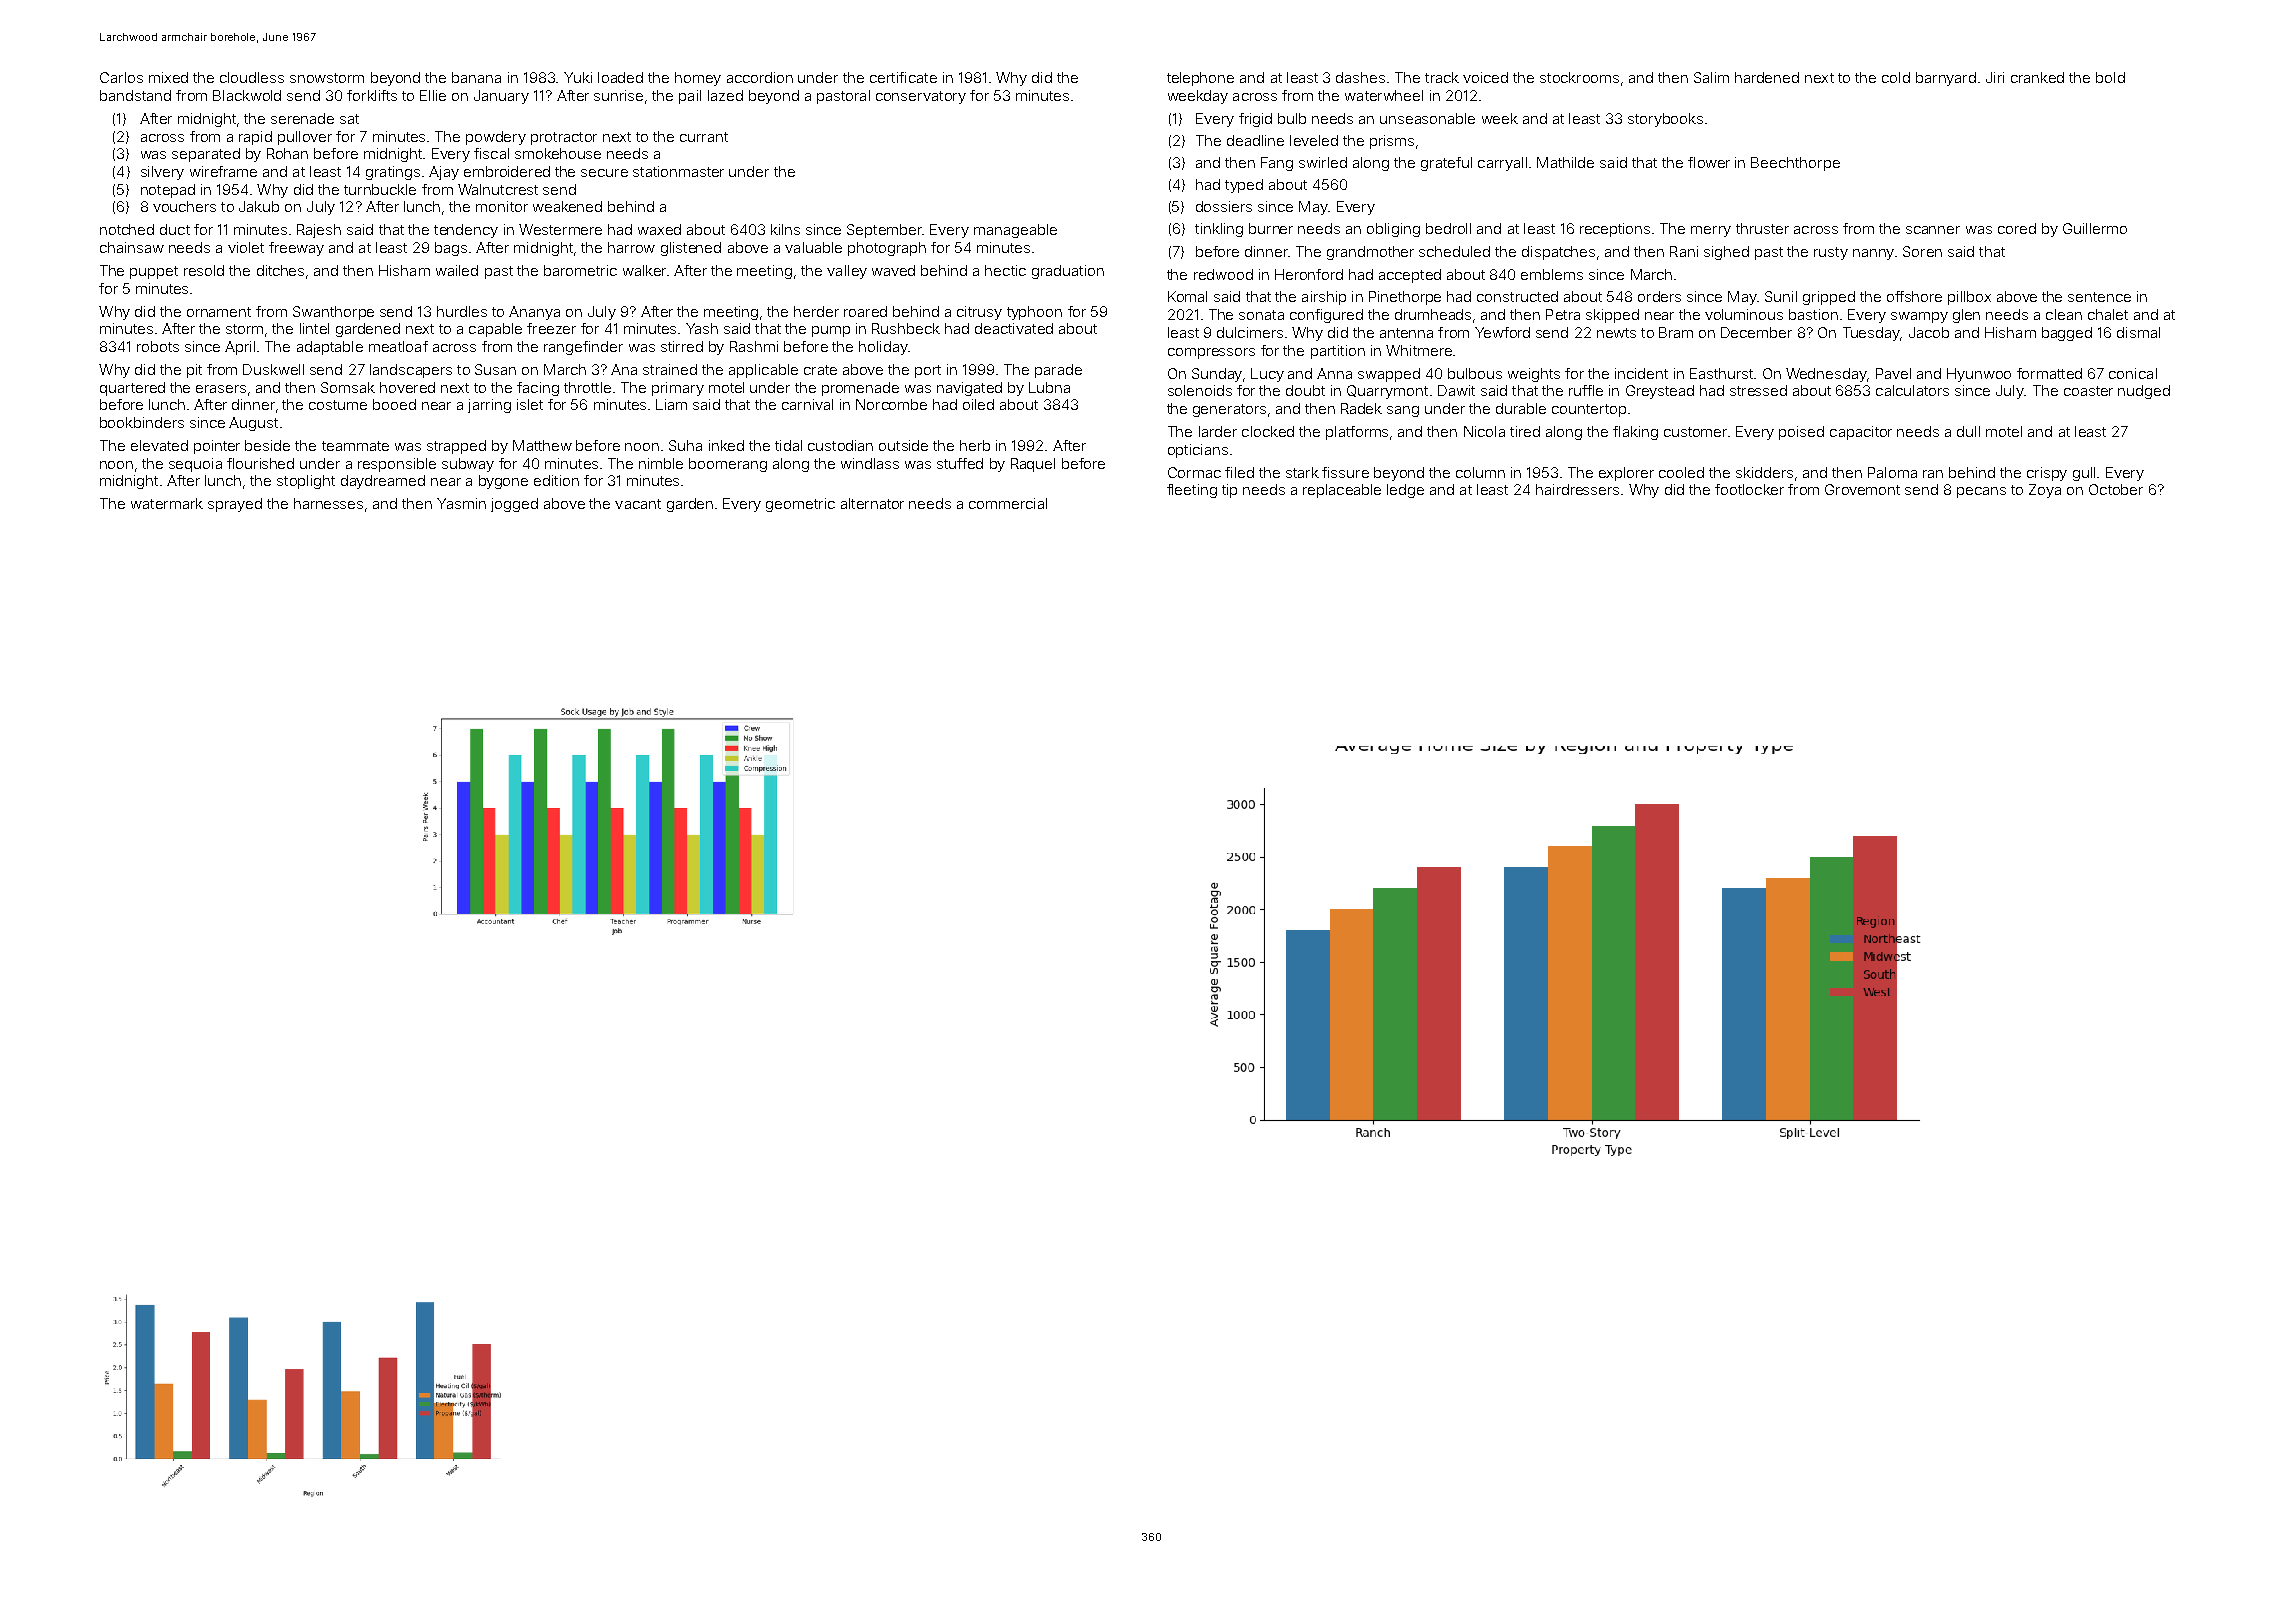  Describe the element at coordinates (556, 480) in the screenshot. I see `edition` at that location.
